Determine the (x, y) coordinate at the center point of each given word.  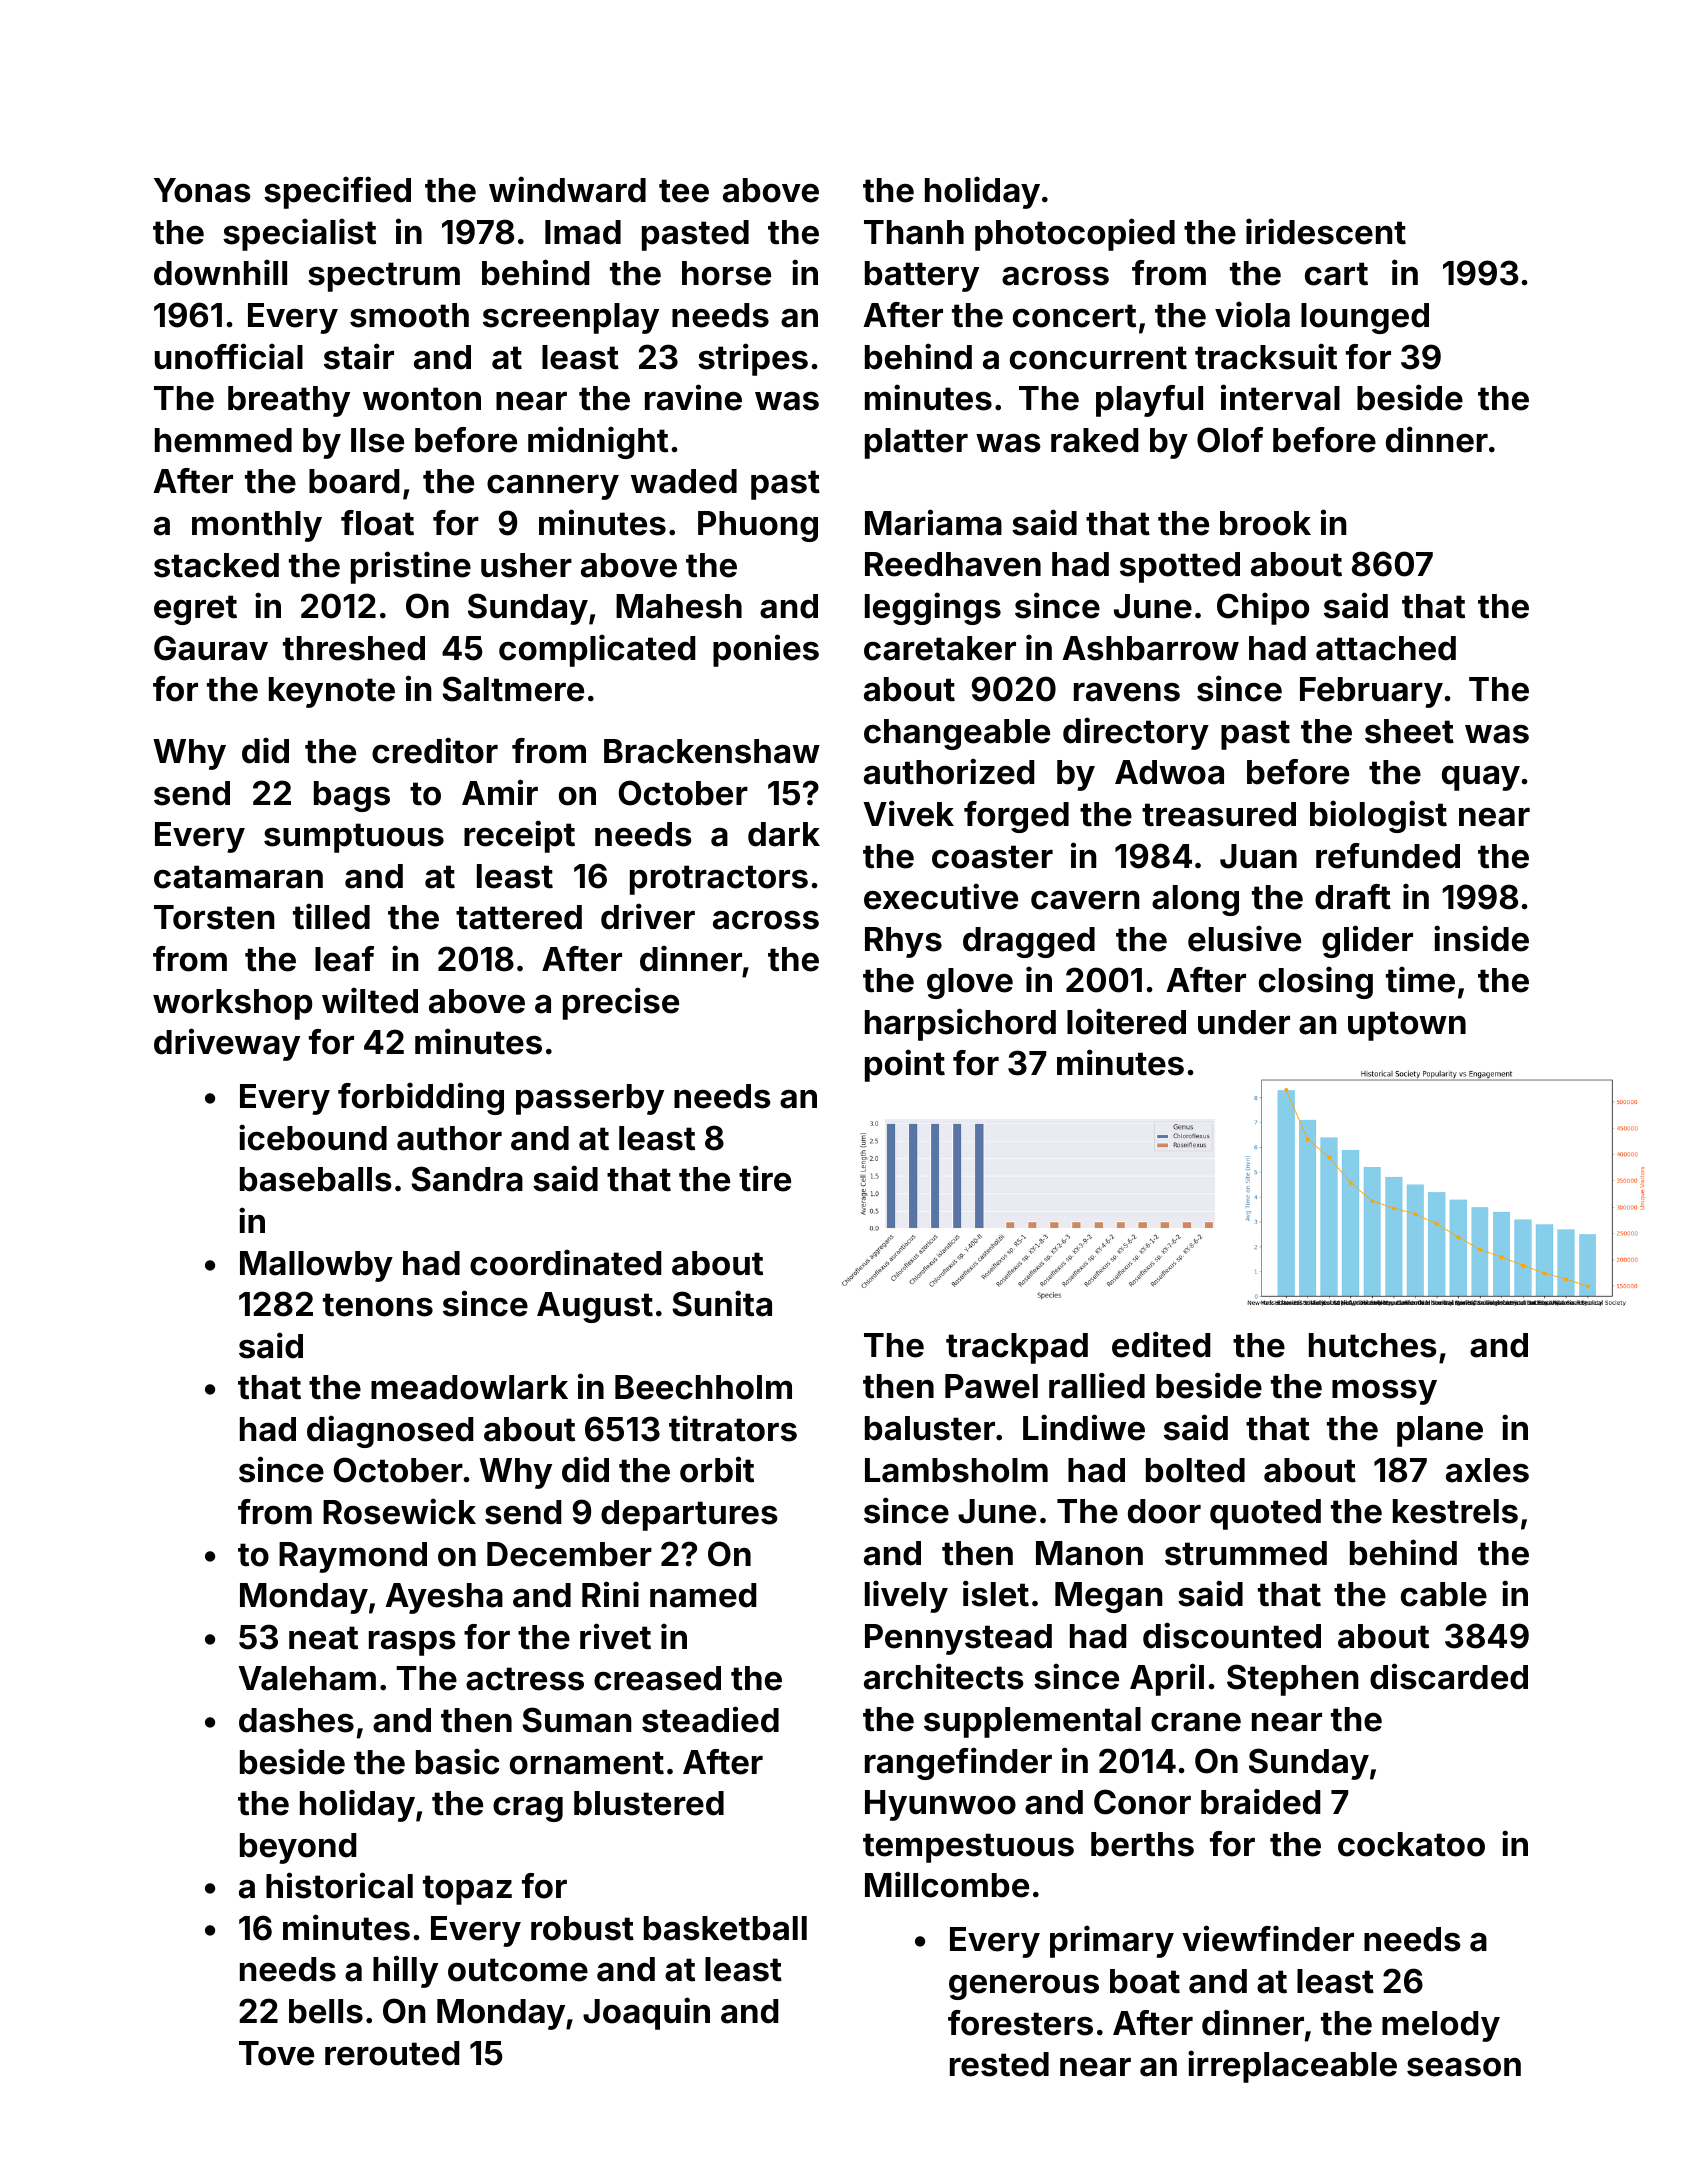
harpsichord (960, 1024)
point (905, 1065)
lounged (1365, 318)
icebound (313, 1137)
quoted (1265, 1514)
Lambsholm (956, 1470)
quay (1481, 778)
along (1195, 900)
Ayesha (444, 1598)
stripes (753, 359)
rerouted (392, 2053)
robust (582, 1928)
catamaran (238, 877)
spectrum (384, 277)
